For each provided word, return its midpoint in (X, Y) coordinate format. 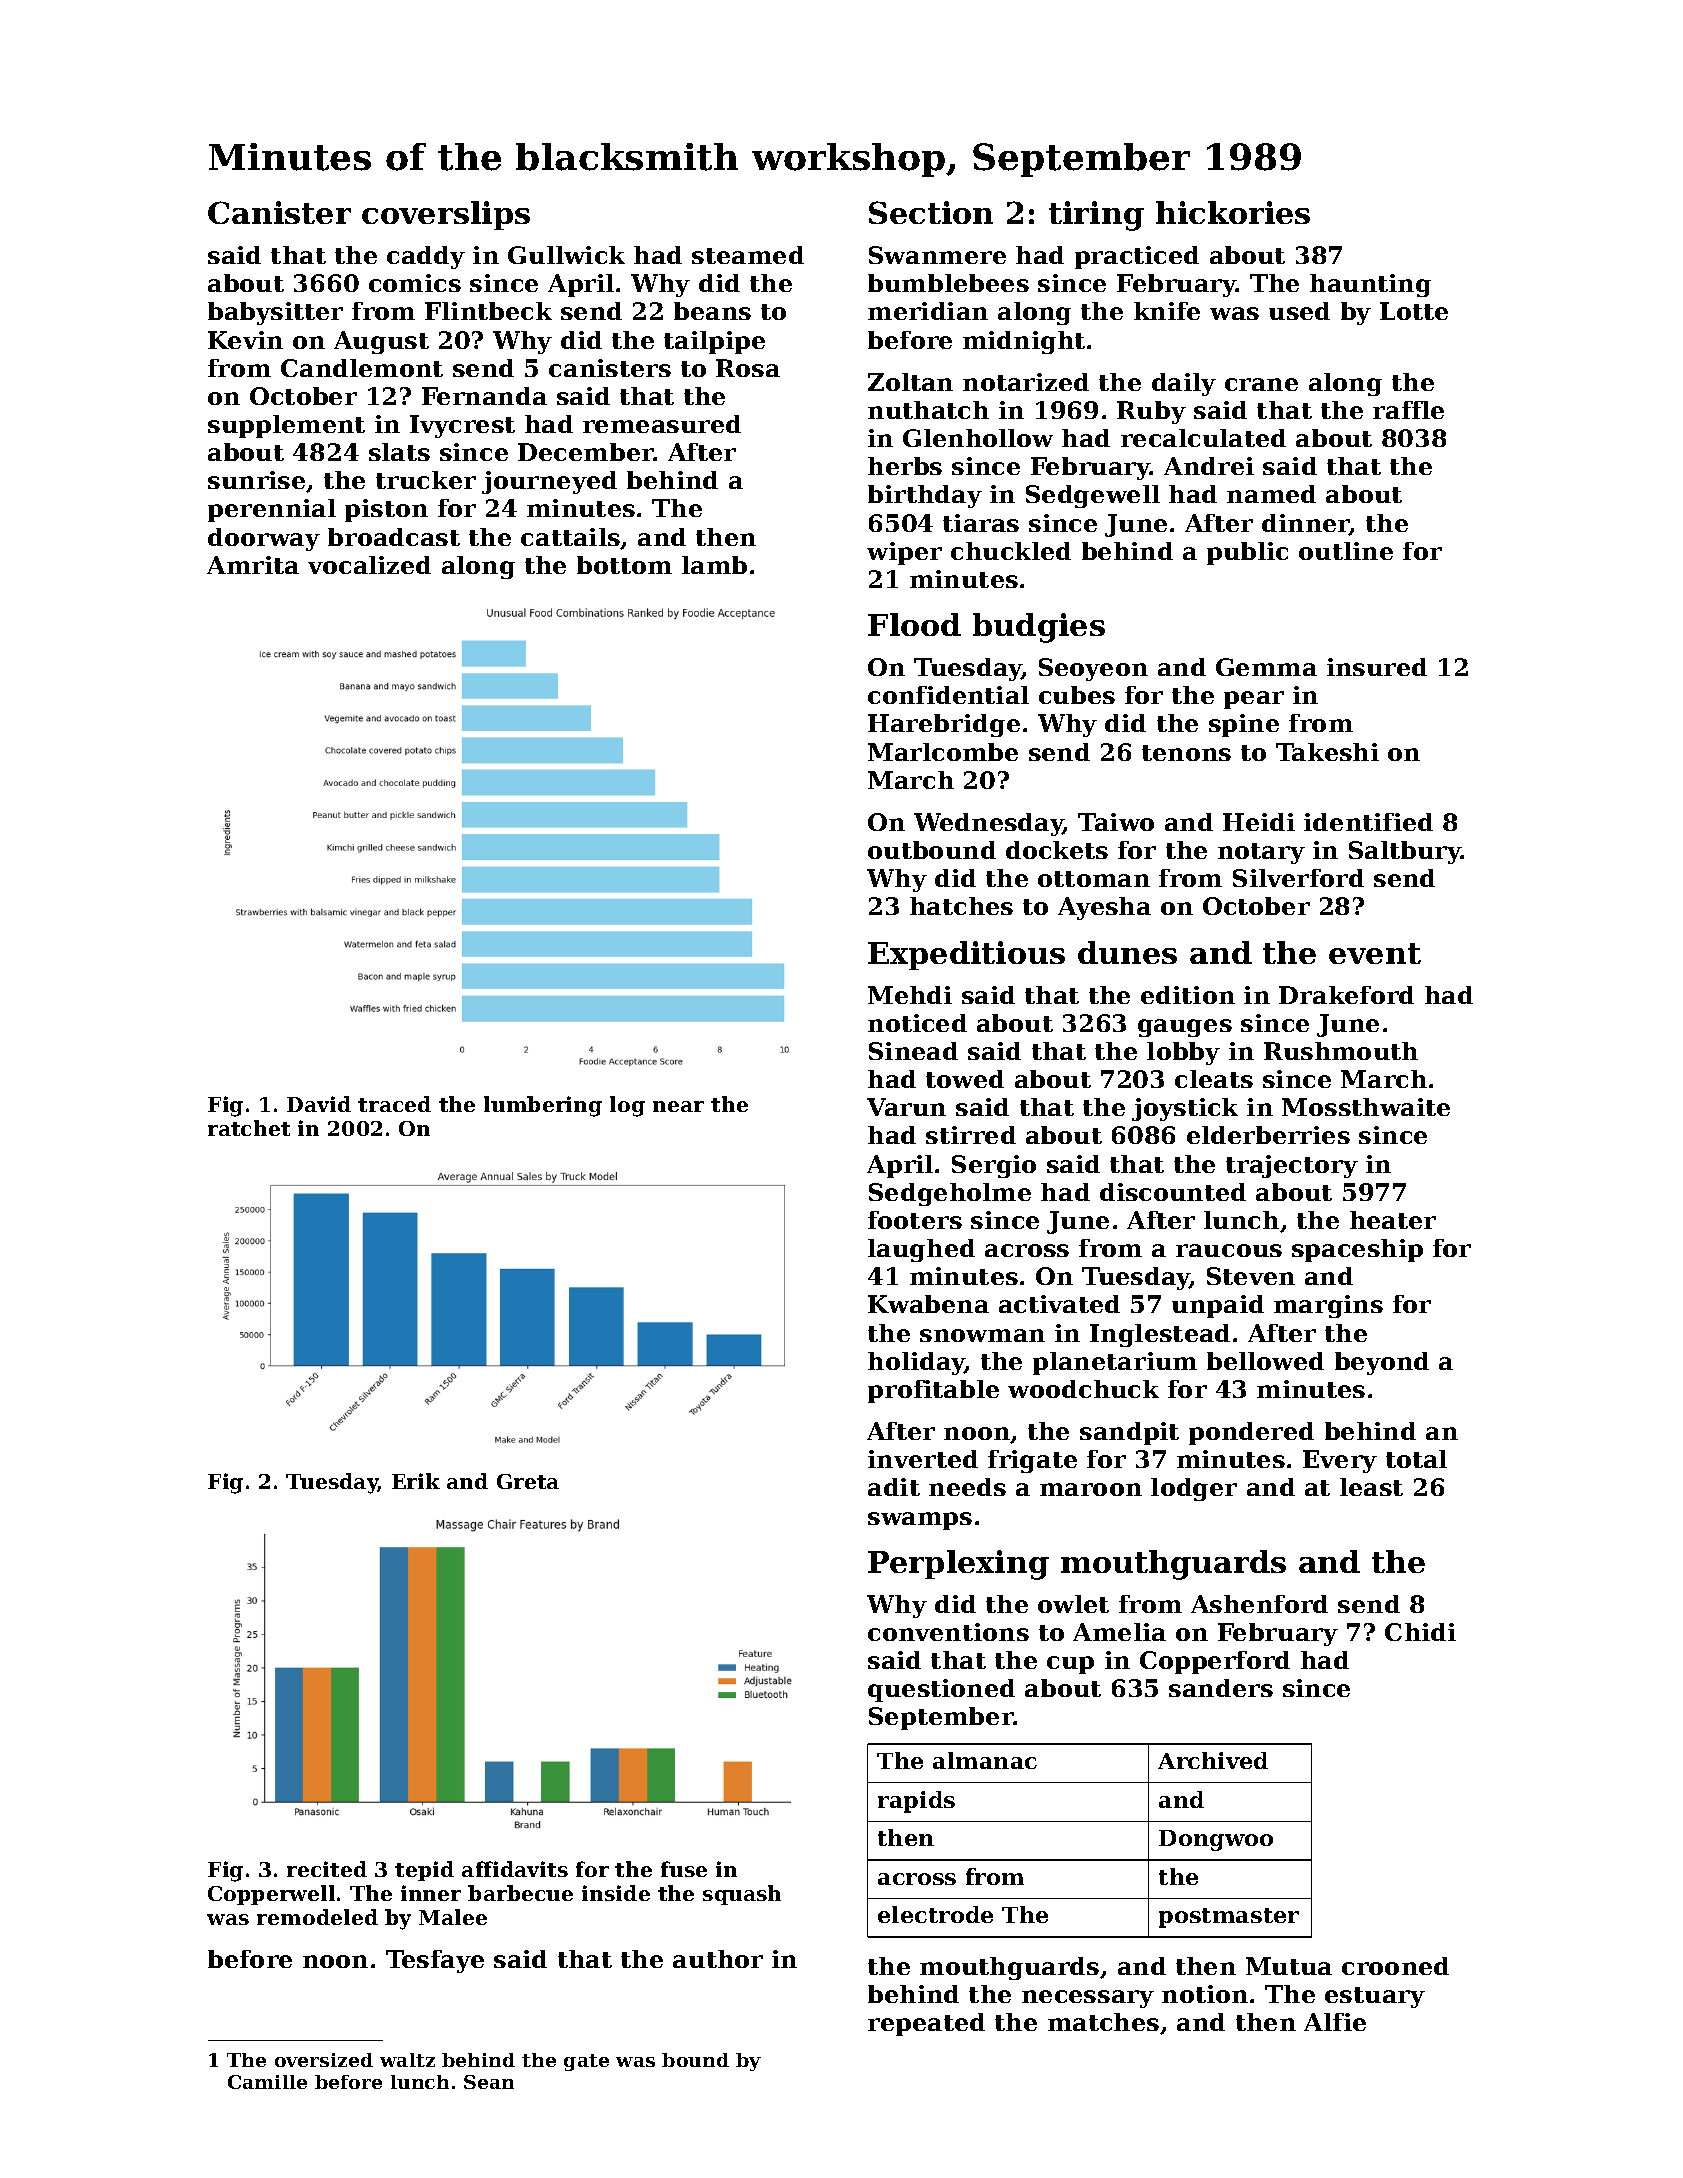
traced (394, 1104)
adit (894, 1487)
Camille (267, 2082)
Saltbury (1405, 852)
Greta (528, 1481)
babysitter (275, 313)
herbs (905, 466)
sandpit (1129, 1433)
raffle (1408, 410)
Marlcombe (943, 752)
